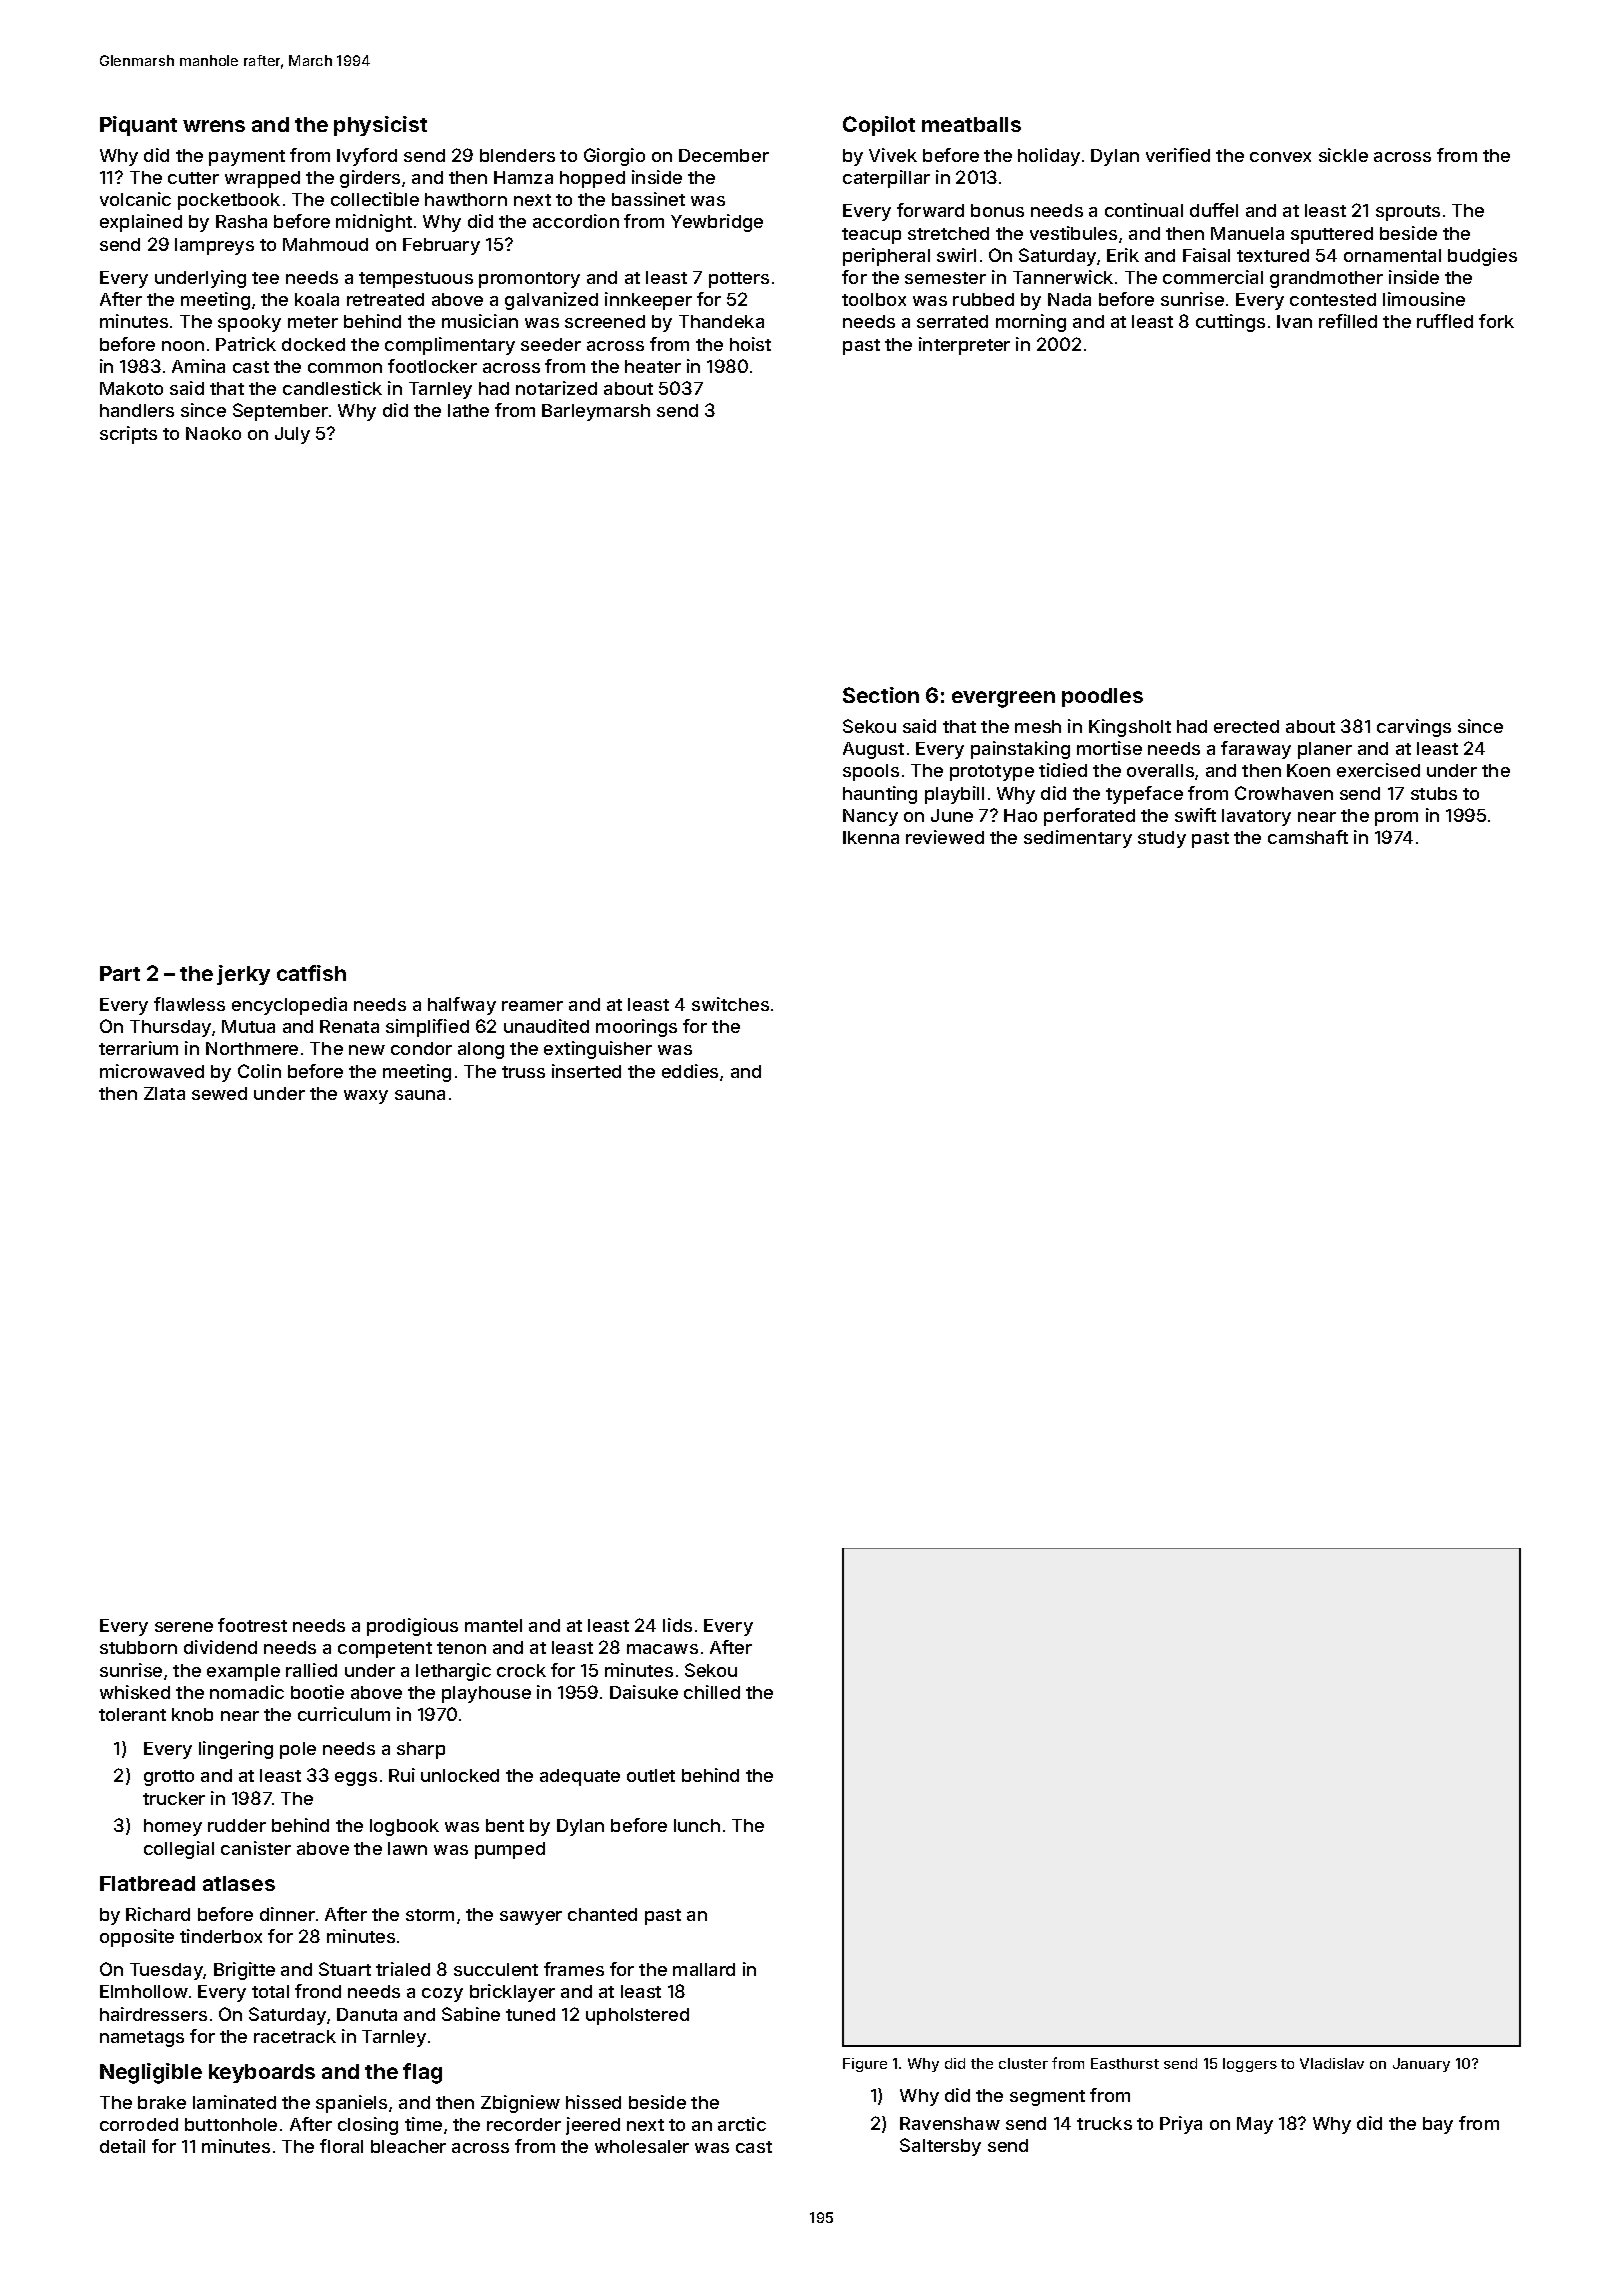 The image size is (1620, 2292). I want to click on camshaft, so click(1308, 837).
